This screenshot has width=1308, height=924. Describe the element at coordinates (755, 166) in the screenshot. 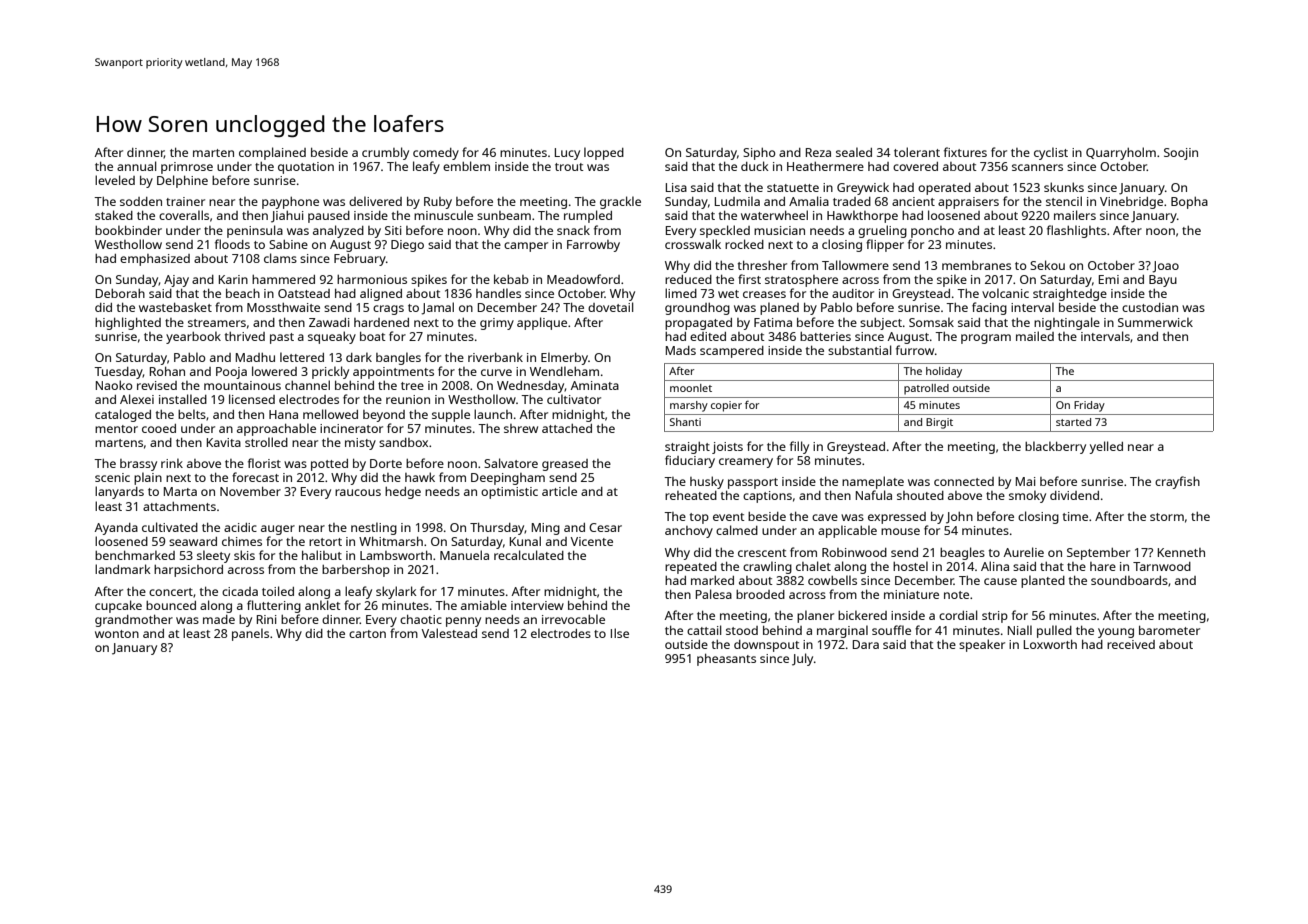

I see `duck` at that location.
